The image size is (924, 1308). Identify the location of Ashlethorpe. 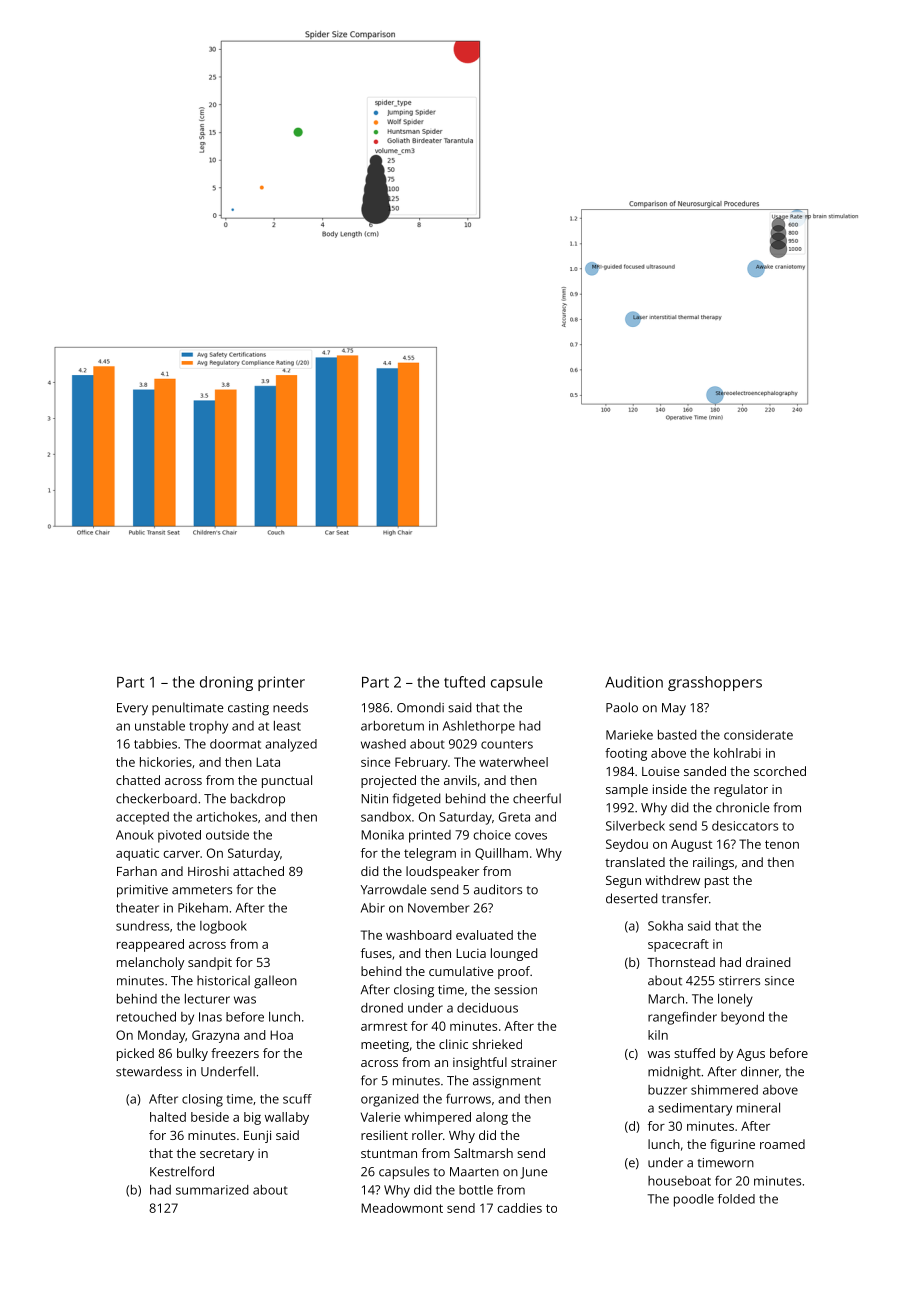
(479, 727).
